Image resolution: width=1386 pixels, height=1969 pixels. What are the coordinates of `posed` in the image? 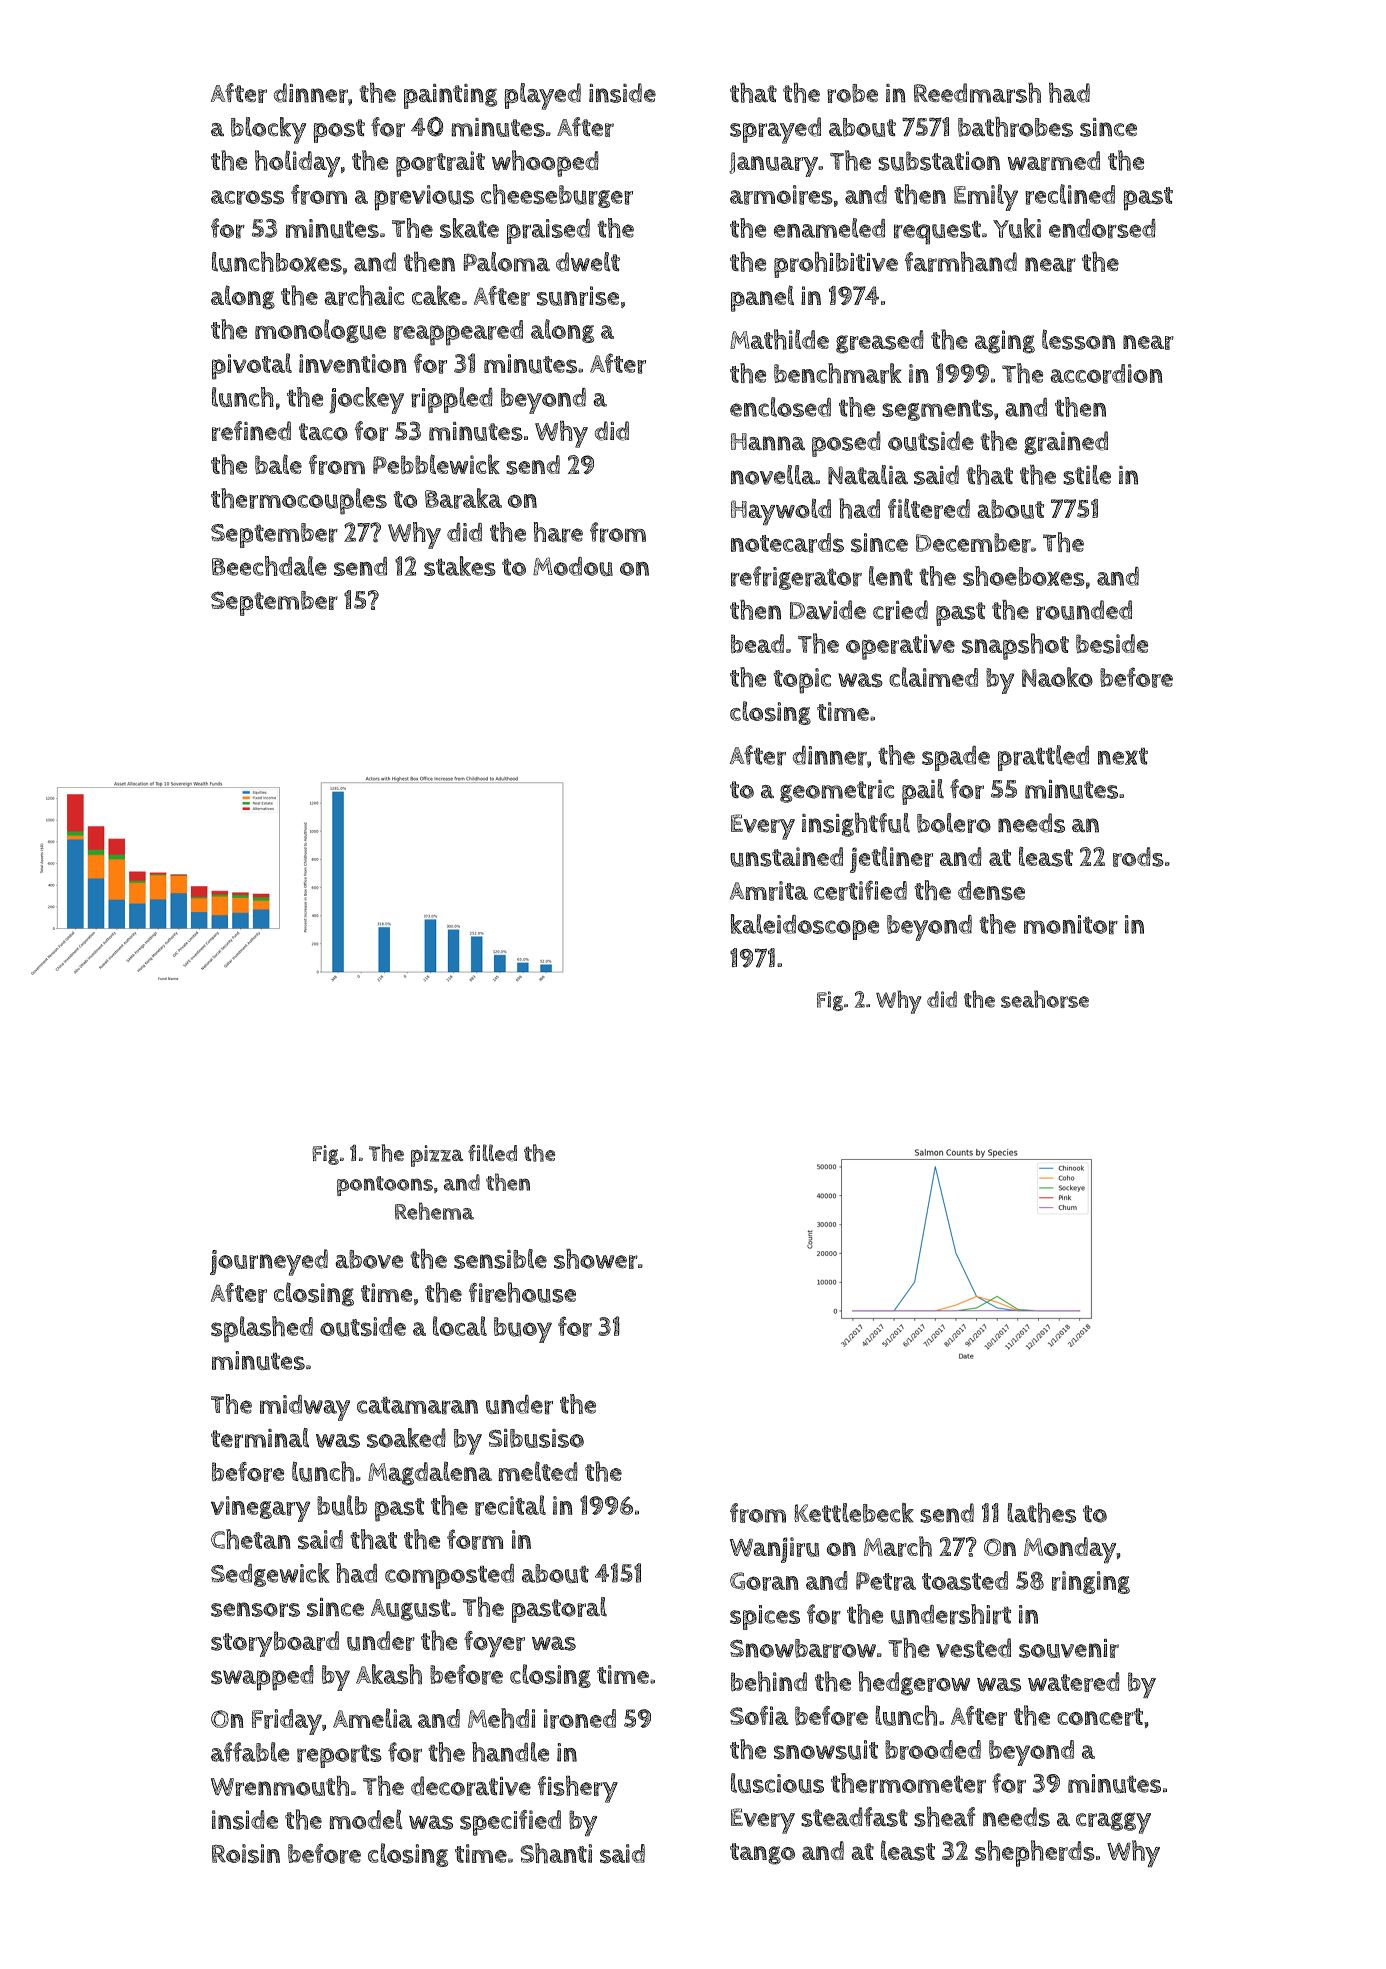 It's located at (846, 444).
